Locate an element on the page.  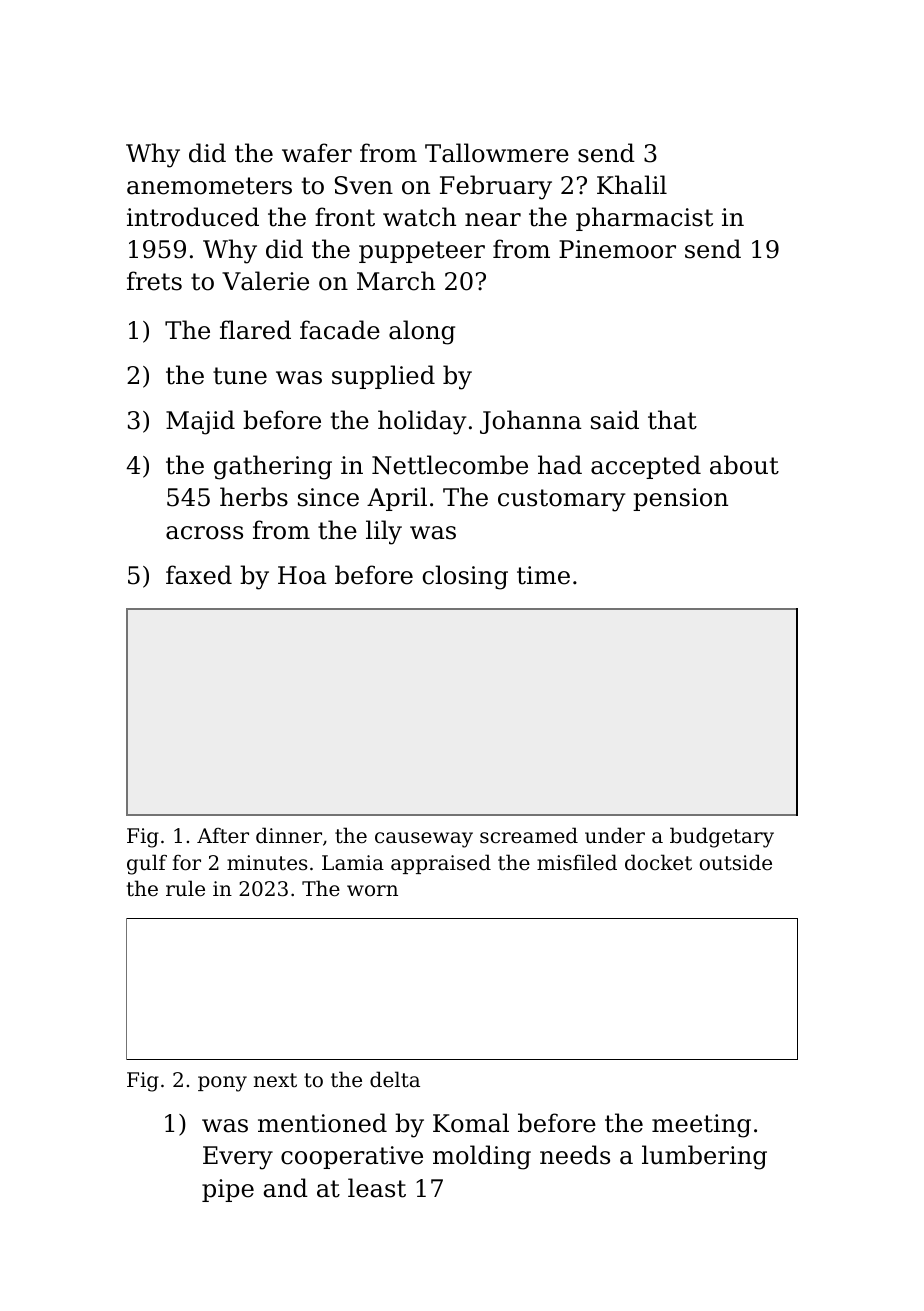
gulf is located at coordinates (147, 864).
